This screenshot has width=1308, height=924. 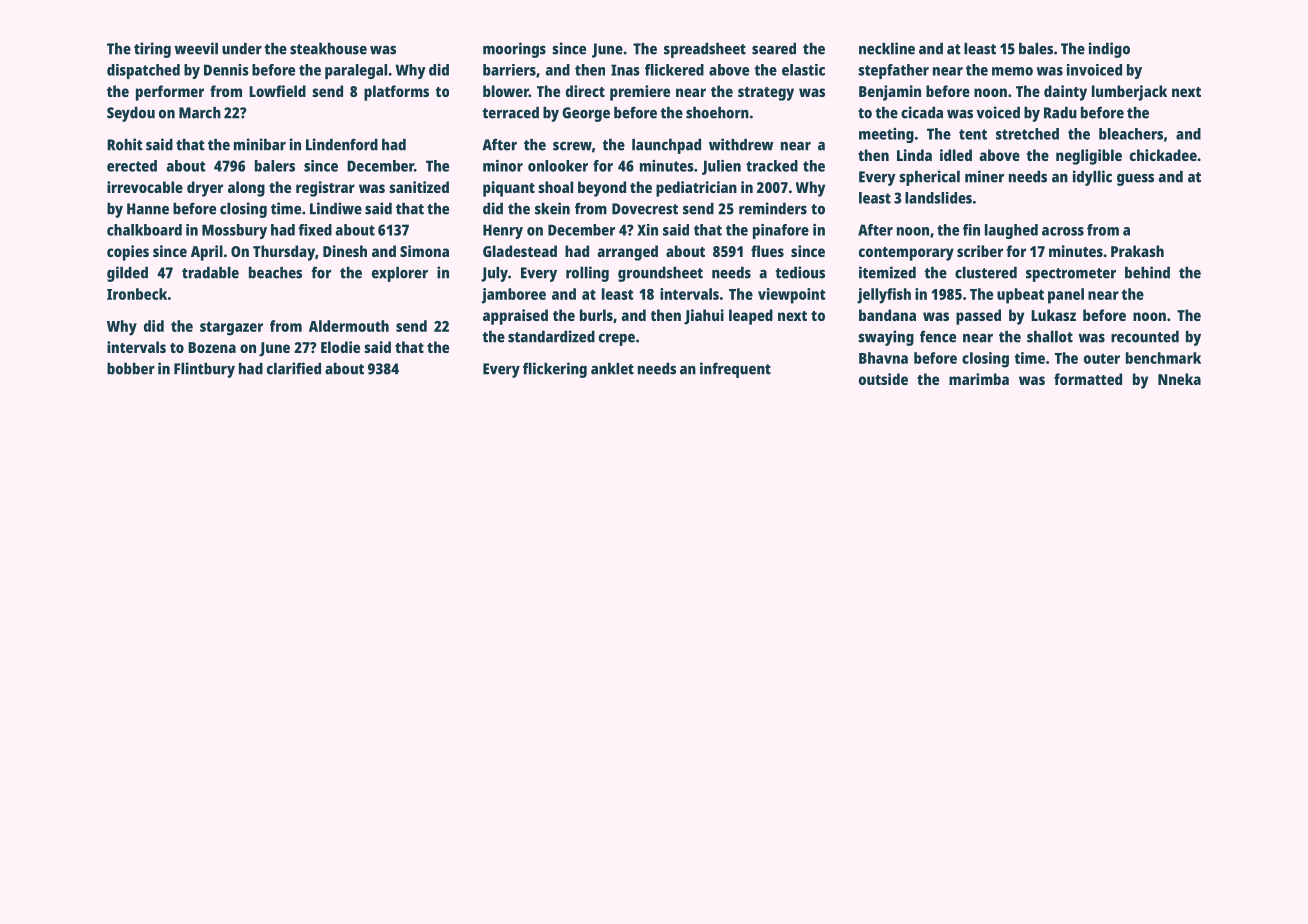 I want to click on outside, so click(x=883, y=379).
